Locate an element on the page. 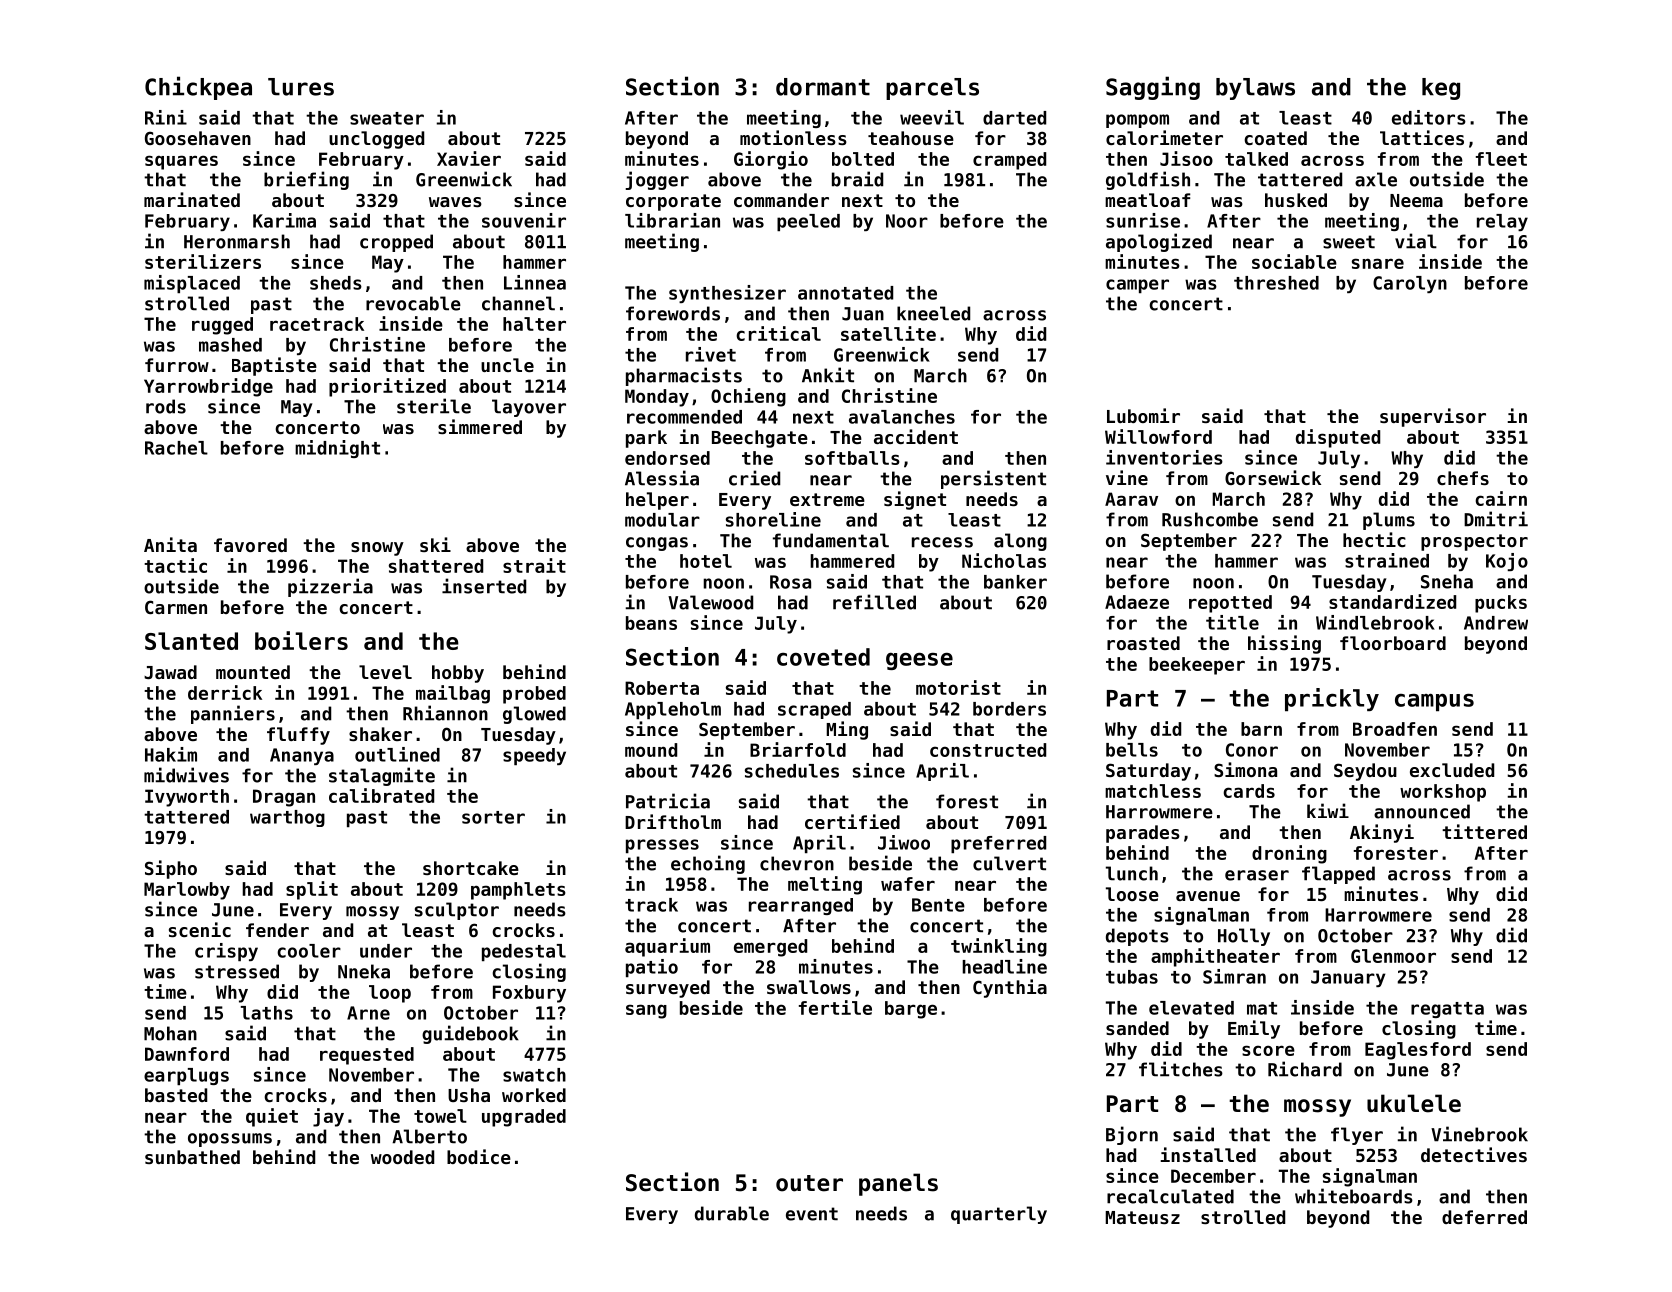 The image size is (1672, 1292). deferred is located at coordinates (1484, 1217).
